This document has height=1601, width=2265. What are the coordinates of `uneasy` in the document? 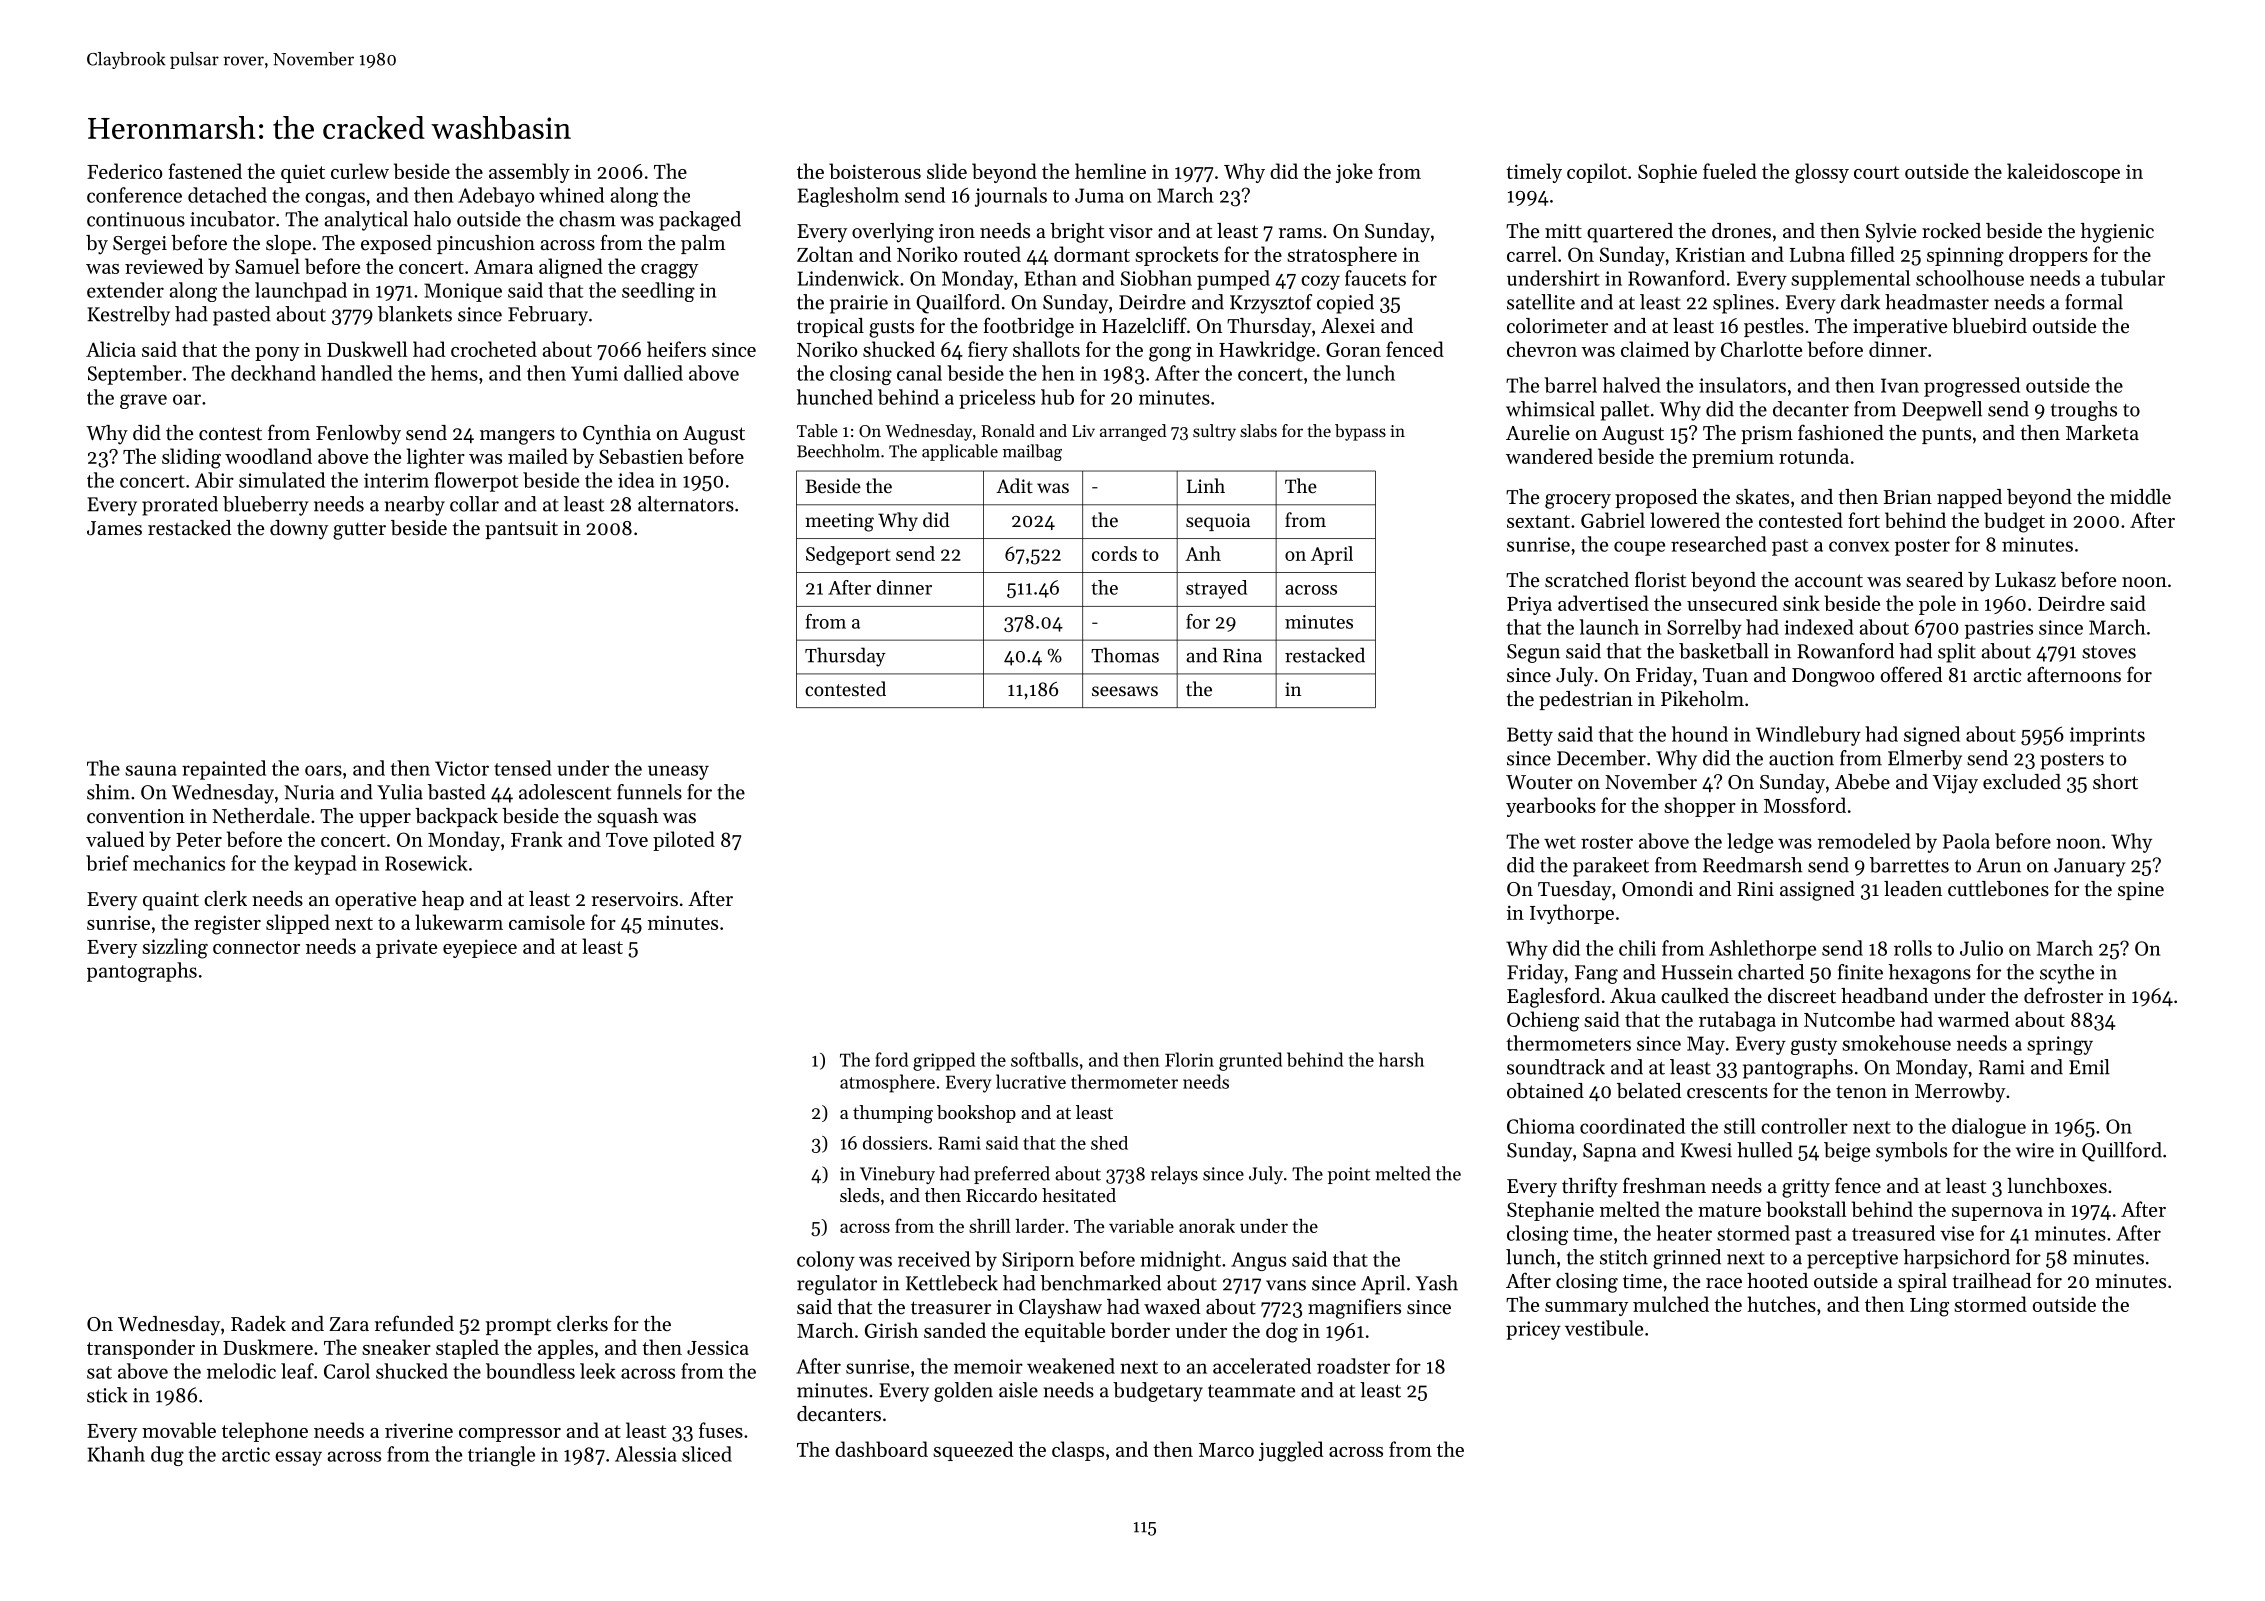 It's located at (678, 772).
